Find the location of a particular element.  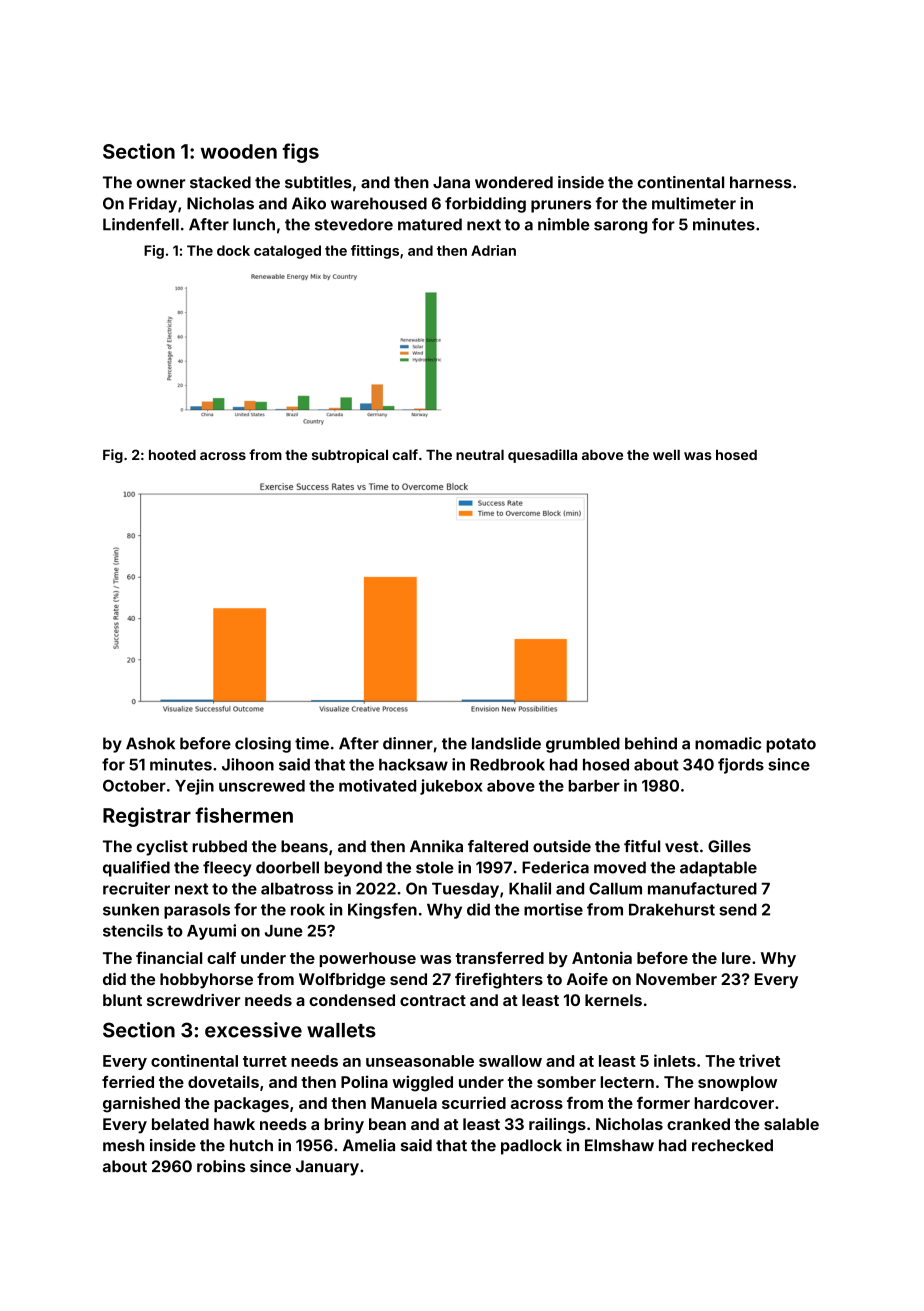

Adrian is located at coordinates (493, 250).
